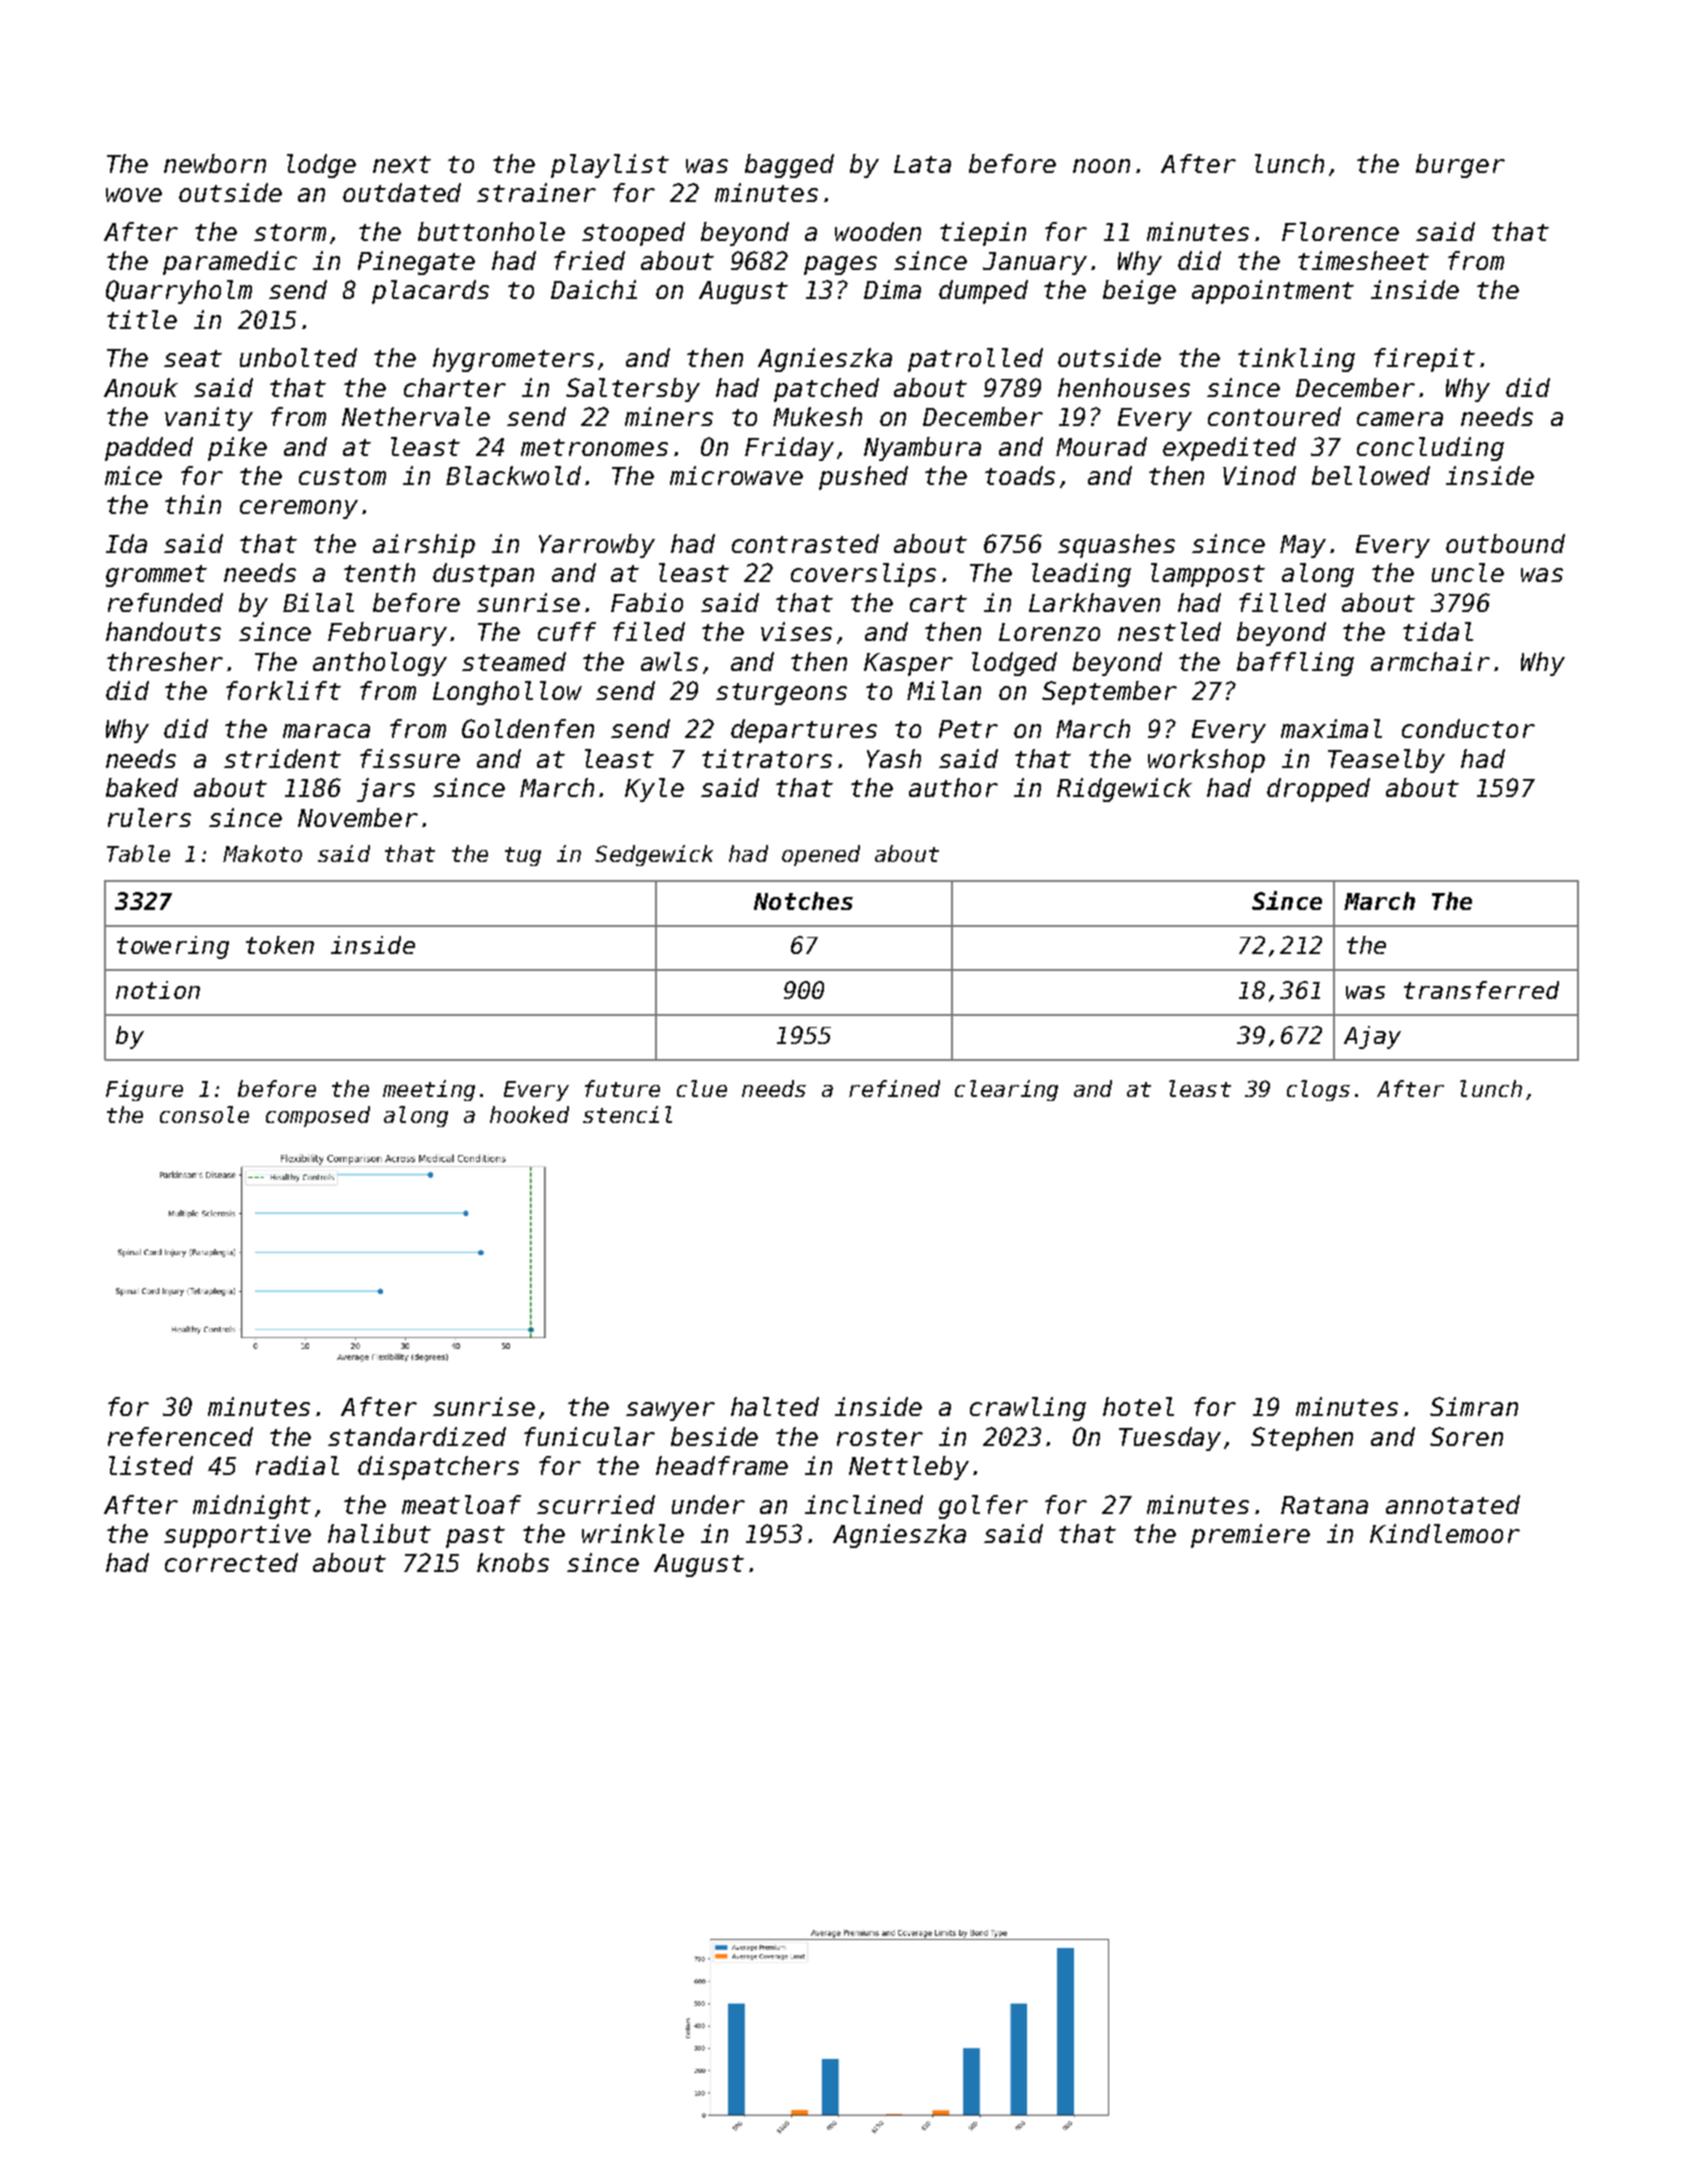 The image size is (1683, 2178). I want to click on burger, so click(1460, 166).
